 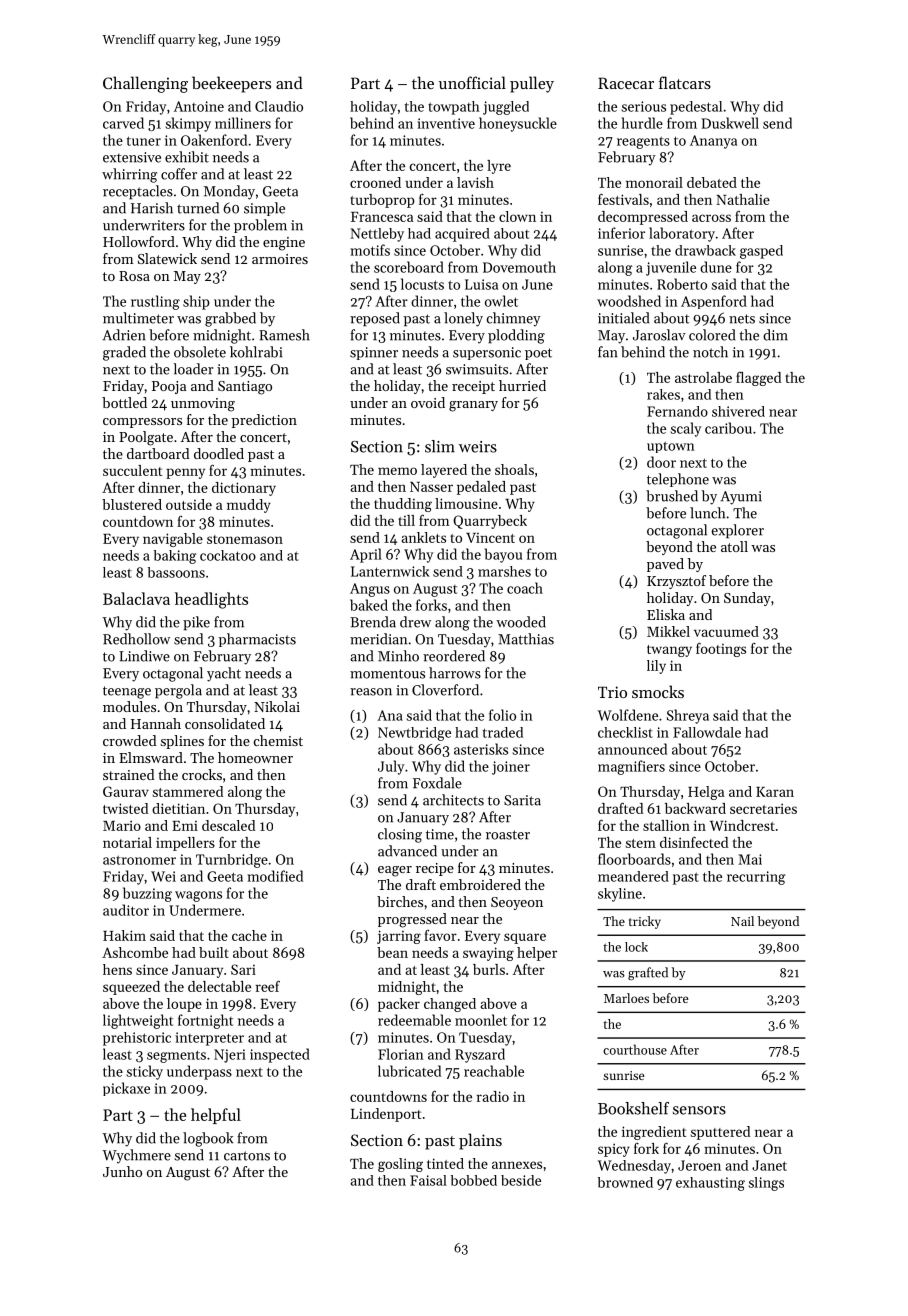 I want to click on kohlrabi, so click(x=256, y=352).
